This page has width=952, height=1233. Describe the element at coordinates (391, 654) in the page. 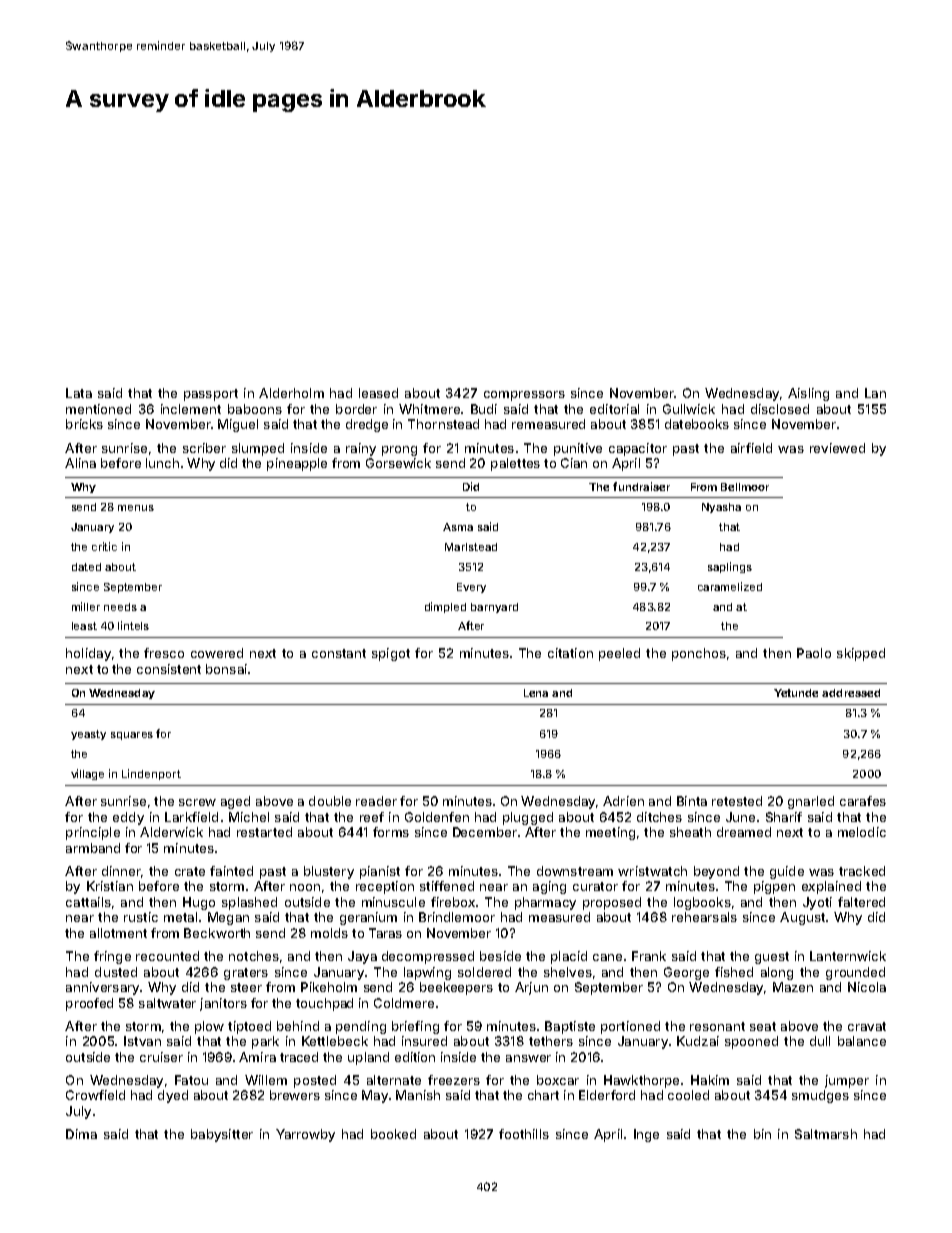

I see `spigot` at that location.
